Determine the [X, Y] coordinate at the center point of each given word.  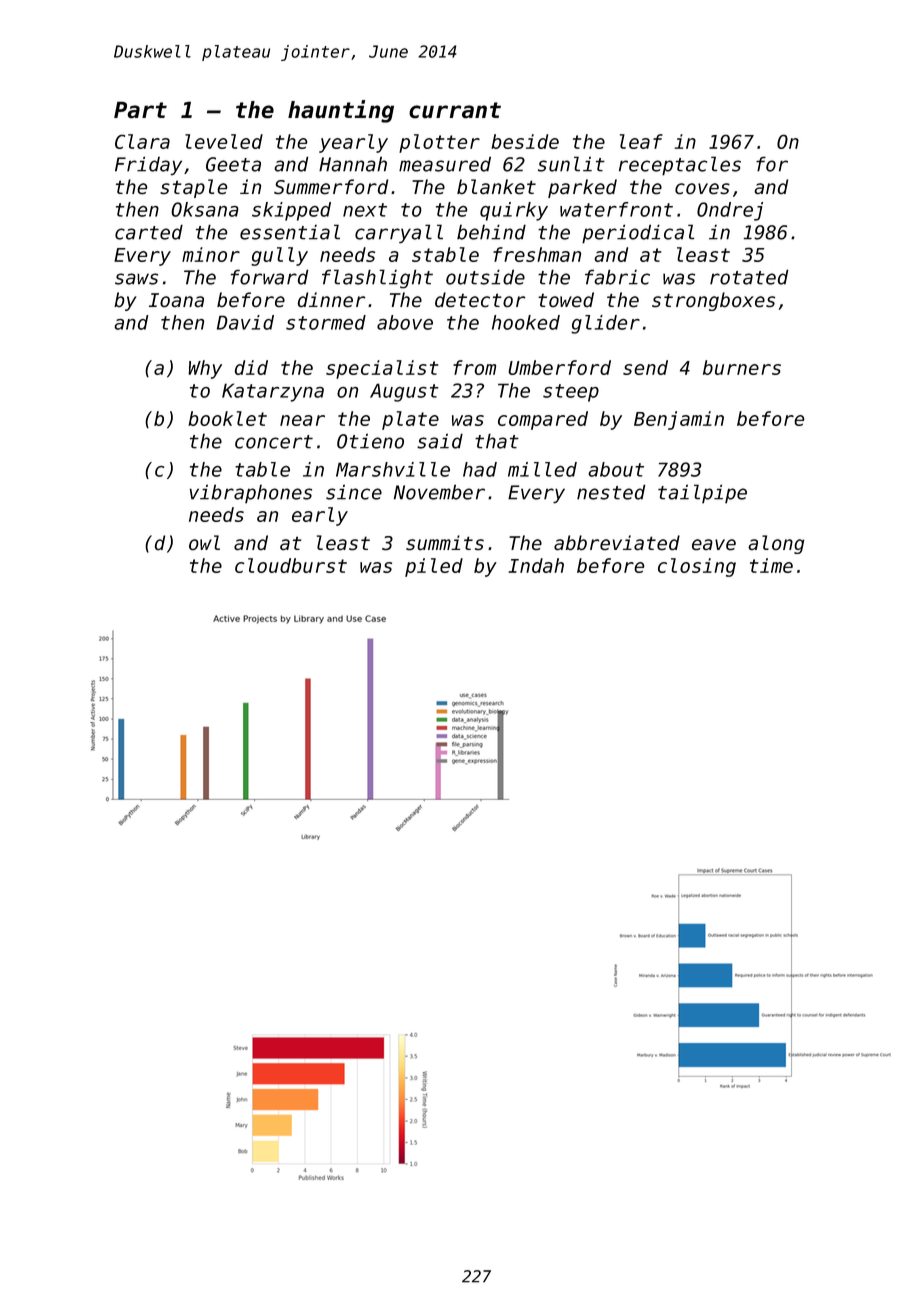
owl [204, 542]
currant [455, 110]
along [776, 544]
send [645, 367]
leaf [641, 141]
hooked [526, 322]
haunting [341, 111]
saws [136, 279]
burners [742, 367]
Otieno [370, 441]
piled [434, 567]
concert [274, 442]
